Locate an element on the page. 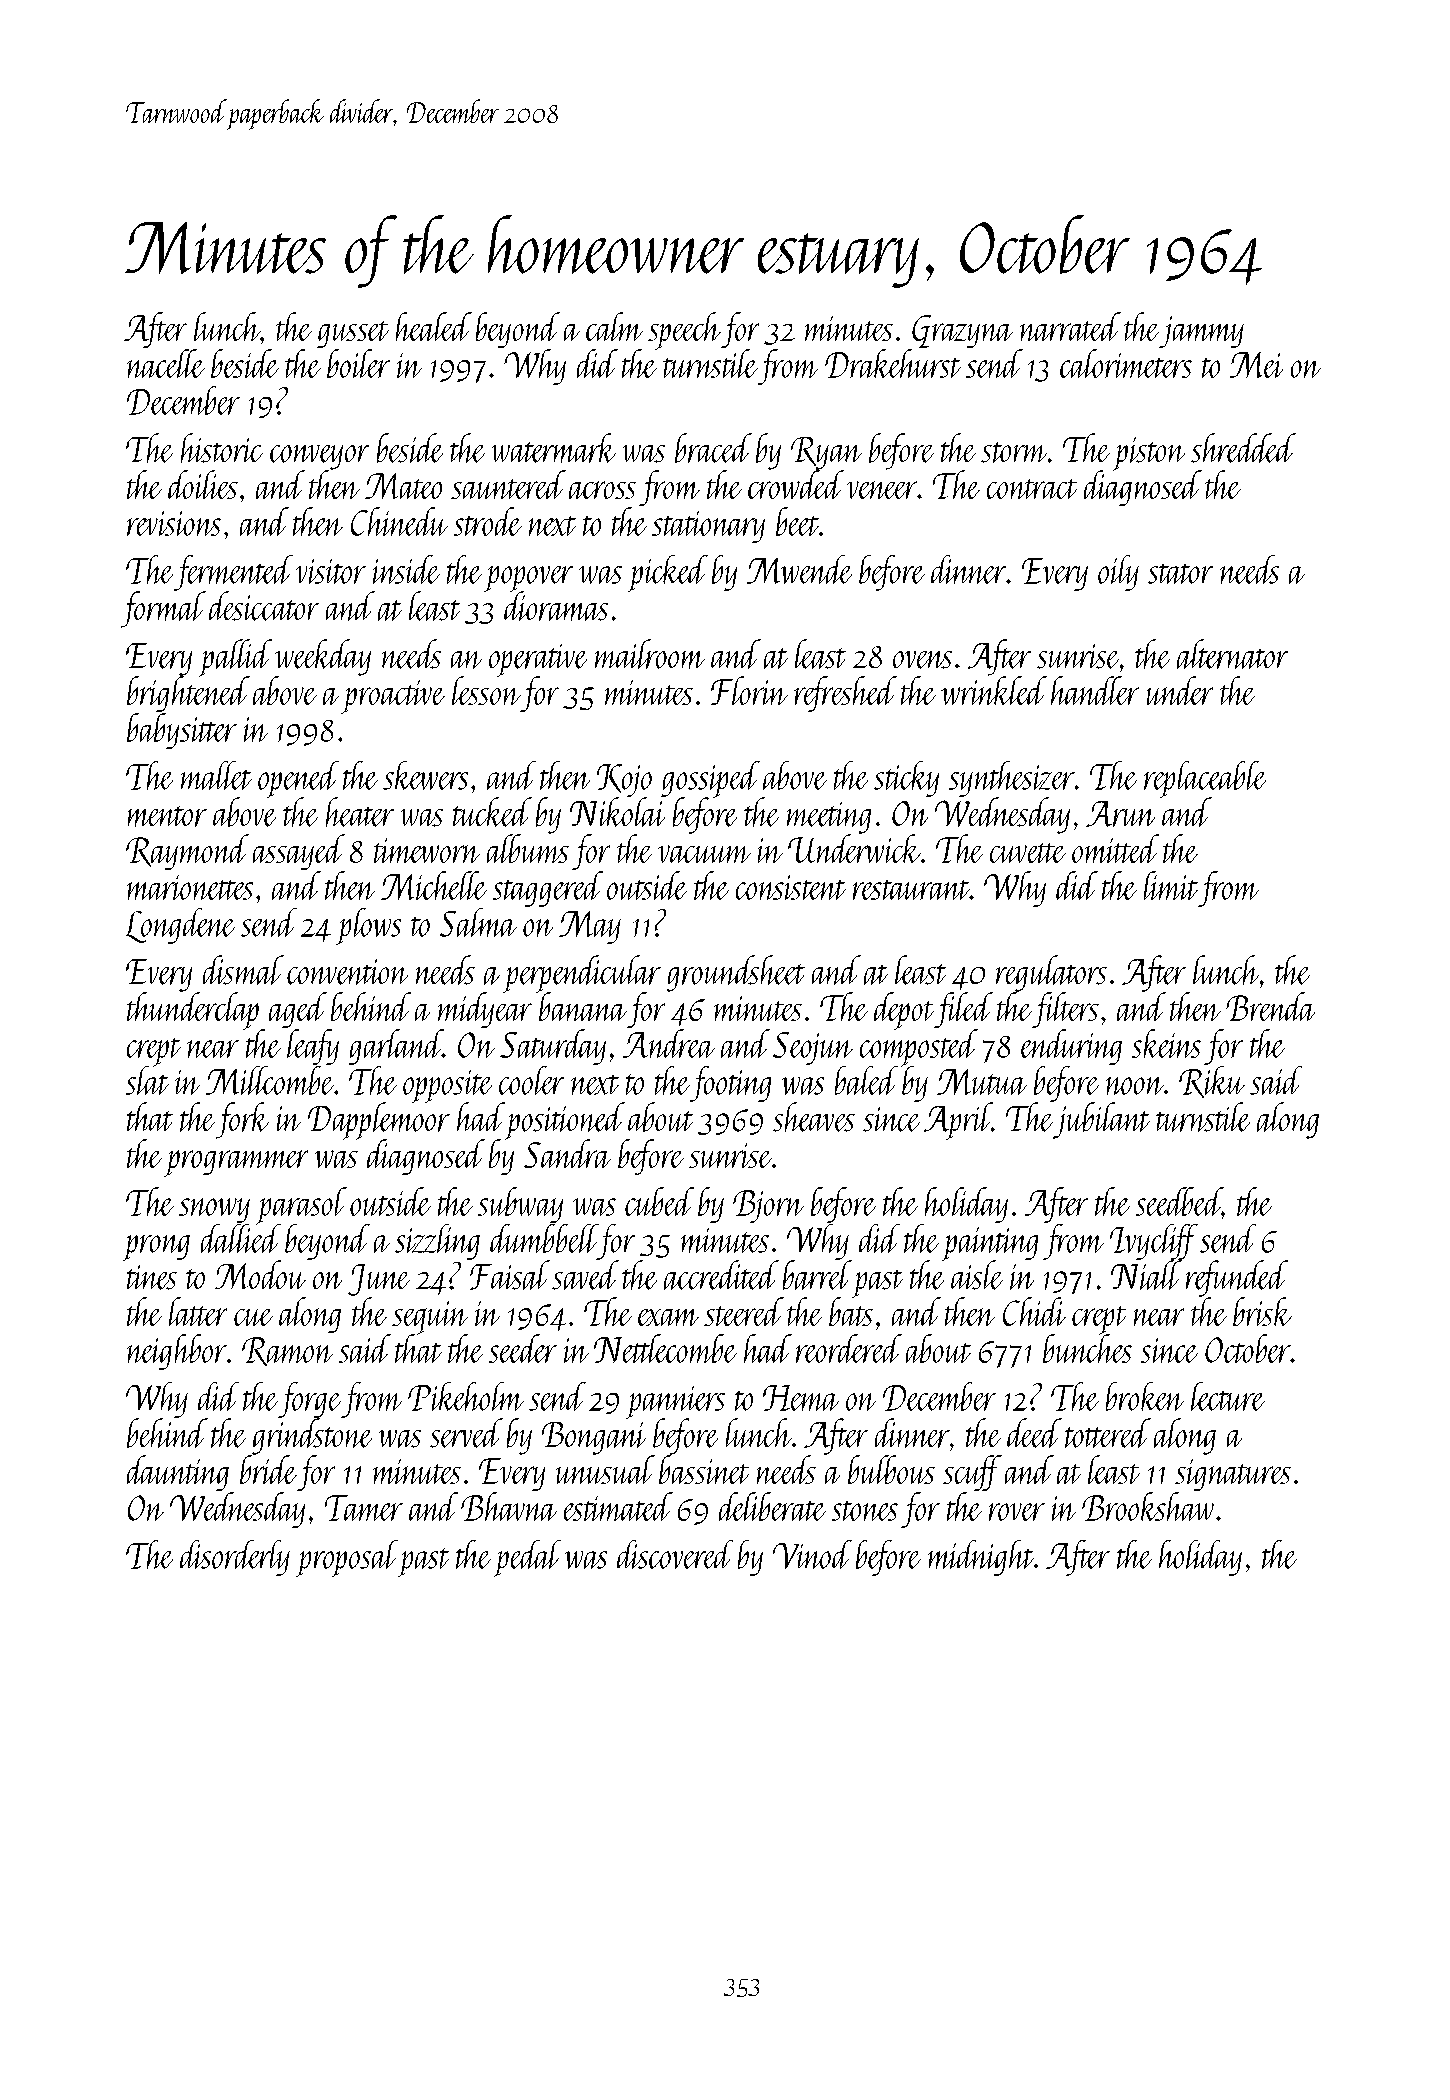  jubilant is located at coordinates (1101, 1120).
